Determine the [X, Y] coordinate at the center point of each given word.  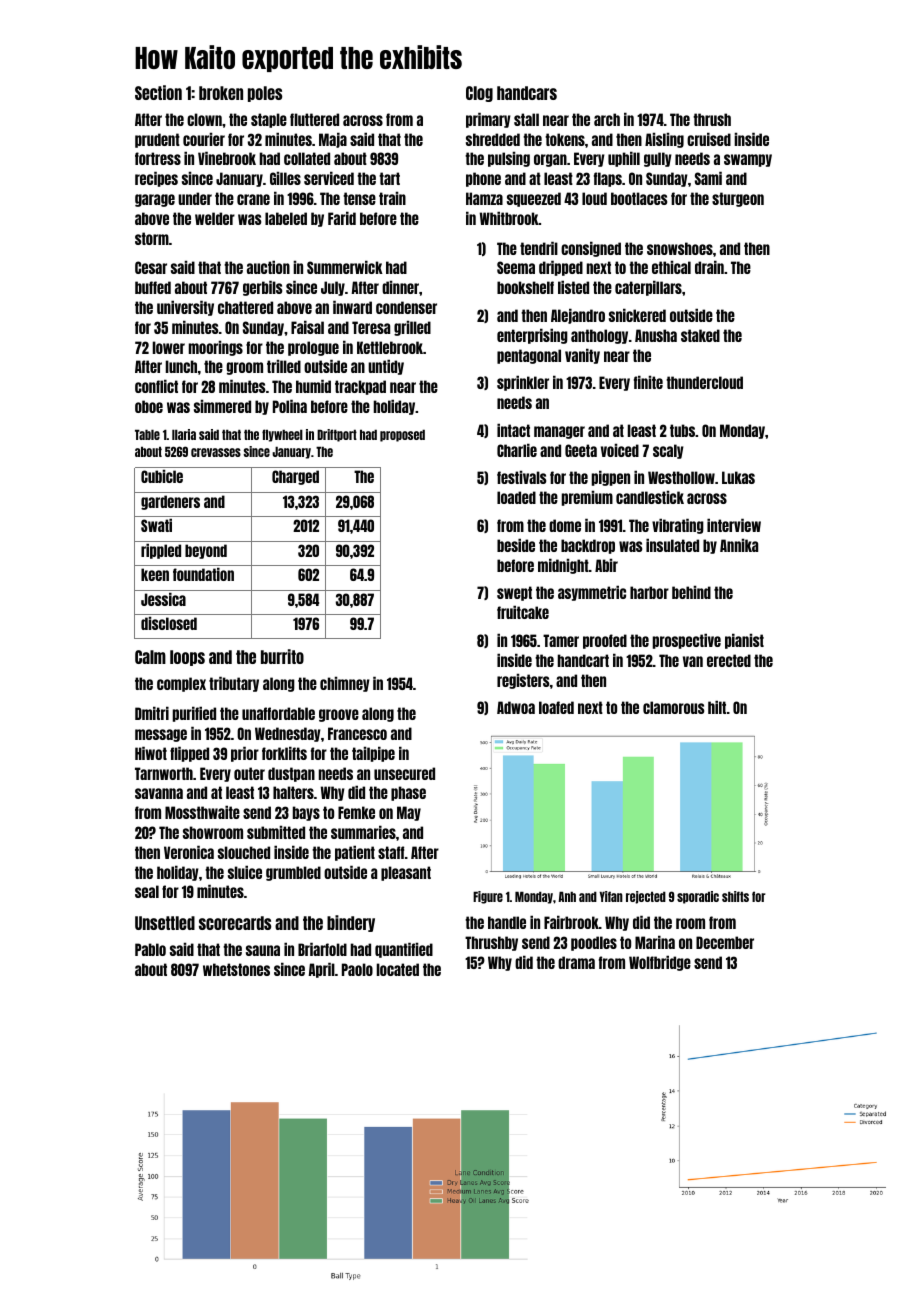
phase [408, 793]
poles [265, 94]
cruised [709, 139]
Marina [655, 942]
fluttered [314, 119]
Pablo [150, 949]
